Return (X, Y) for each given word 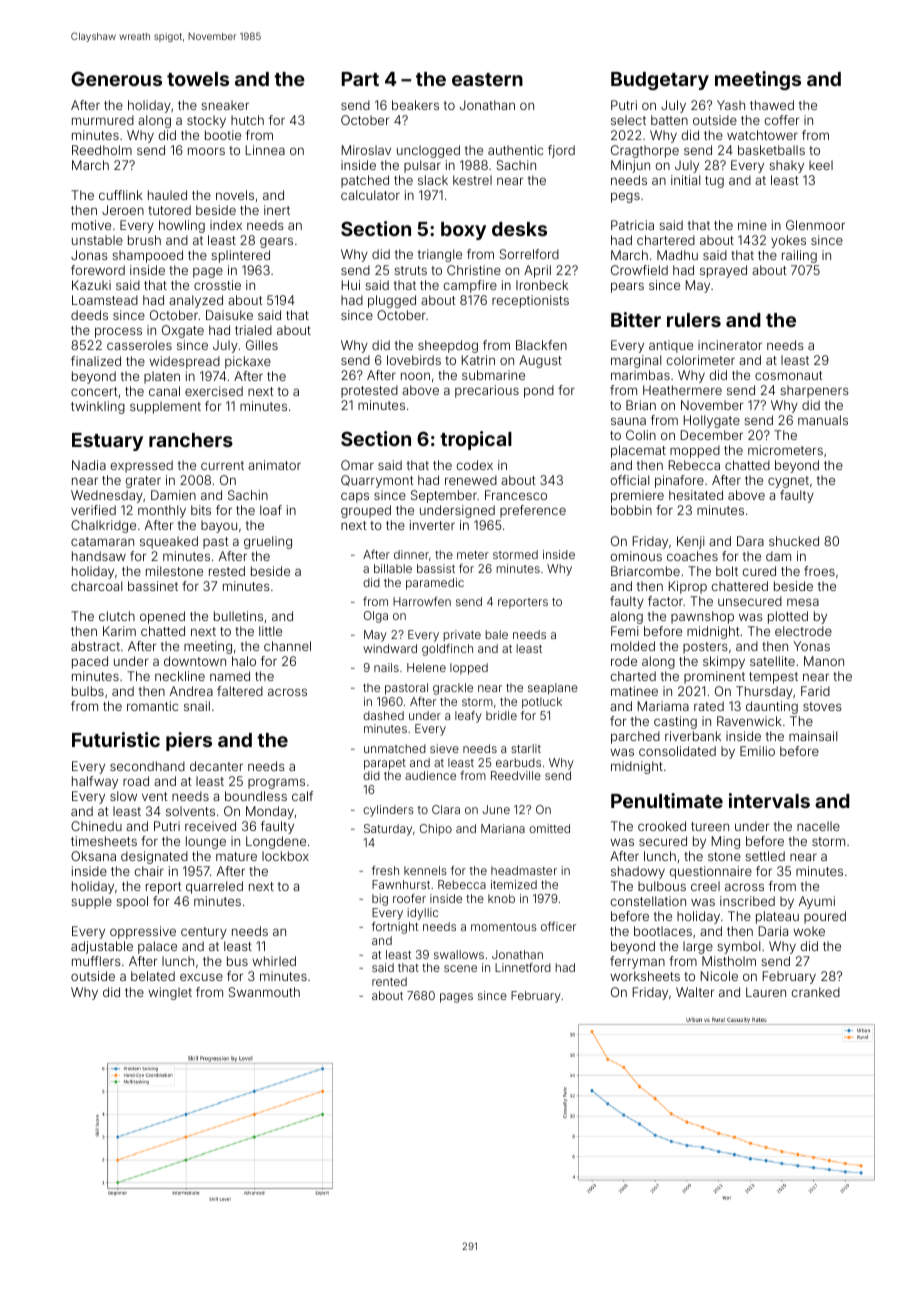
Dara (750, 541)
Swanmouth (264, 992)
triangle (440, 255)
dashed (383, 715)
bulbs (88, 691)
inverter (432, 525)
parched (635, 737)
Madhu (677, 255)
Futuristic (116, 739)
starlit (526, 748)
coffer (781, 120)
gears (276, 242)
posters (705, 648)
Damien (173, 495)
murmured (103, 120)
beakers (415, 105)
